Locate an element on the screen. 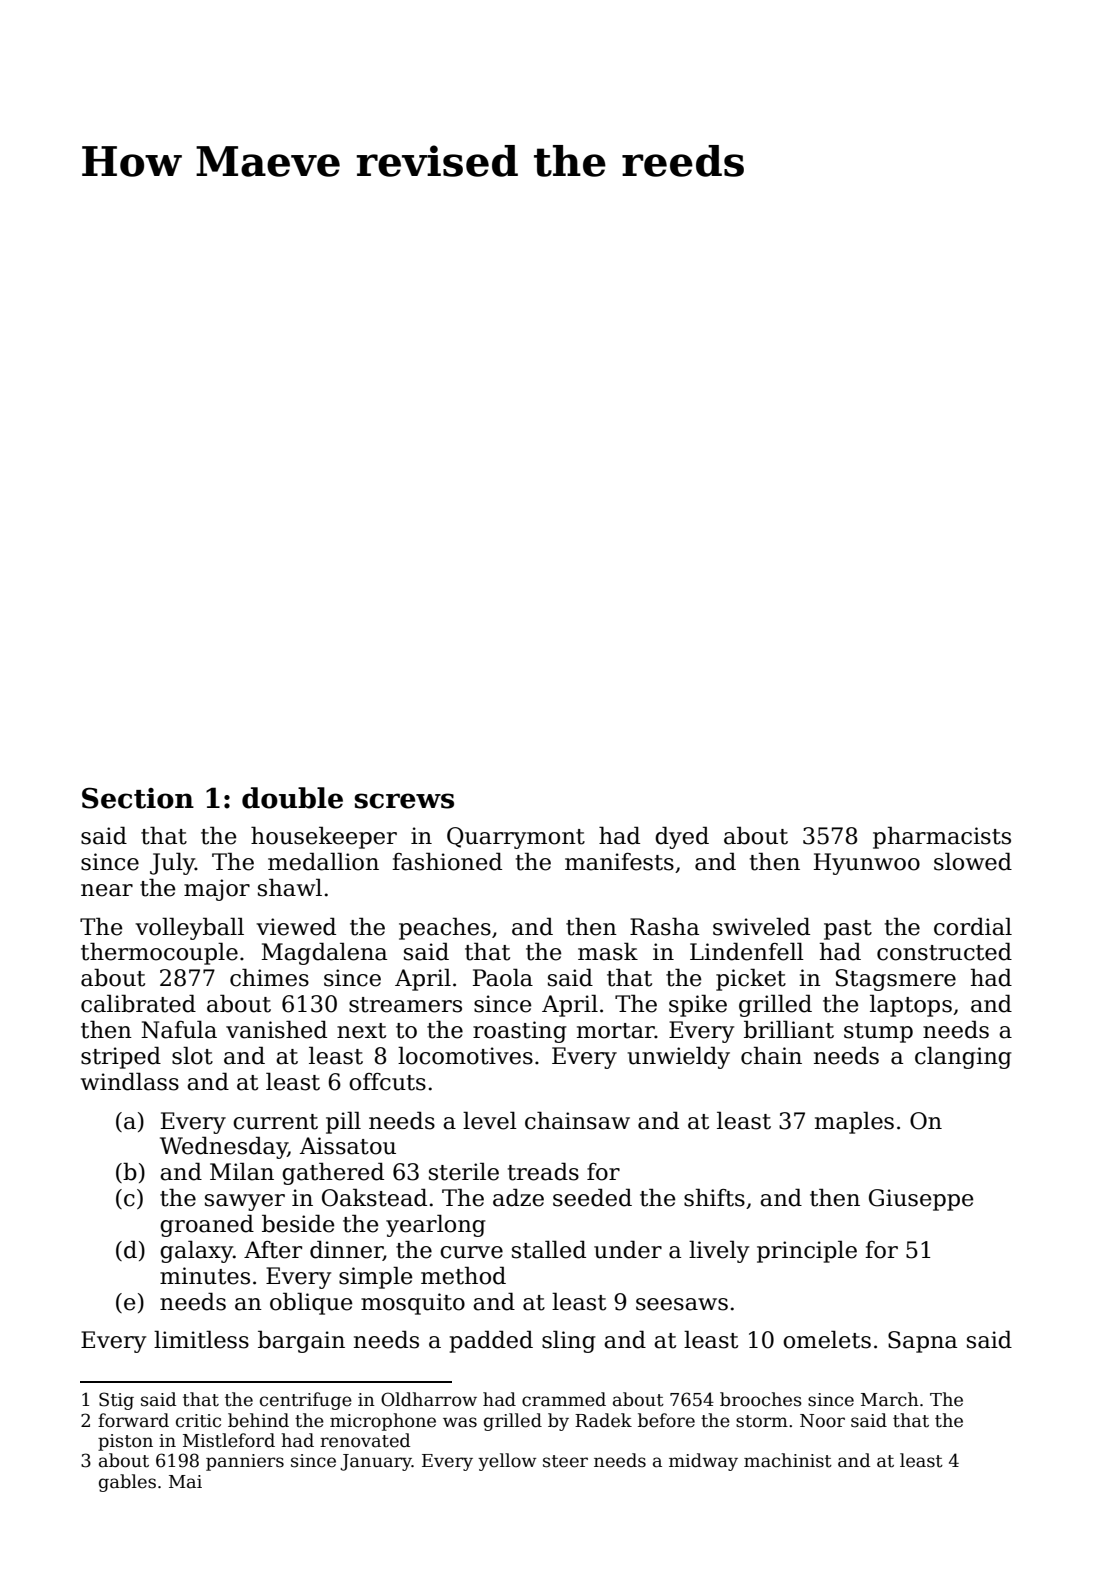  unwieldy is located at coordinates (678, 1057).
